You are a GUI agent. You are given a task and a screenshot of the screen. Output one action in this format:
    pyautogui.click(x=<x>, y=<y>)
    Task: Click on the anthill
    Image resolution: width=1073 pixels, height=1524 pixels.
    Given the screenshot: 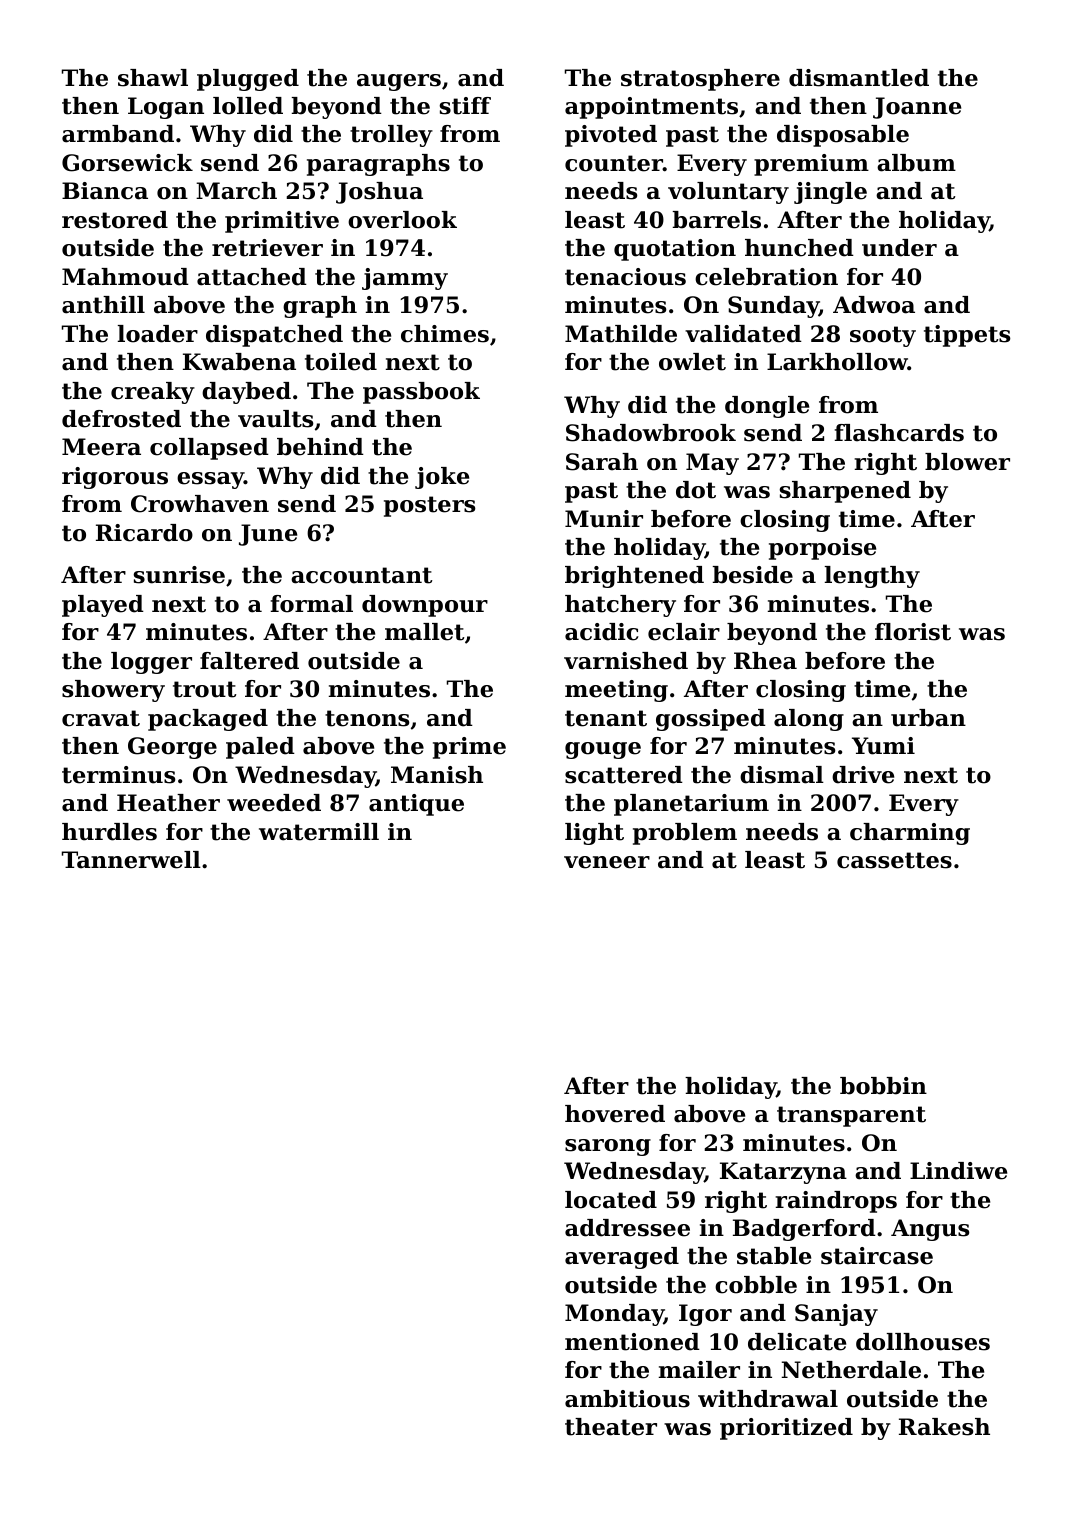 What is the action you would take?
    pyautogui.click(x=103, y=305)
